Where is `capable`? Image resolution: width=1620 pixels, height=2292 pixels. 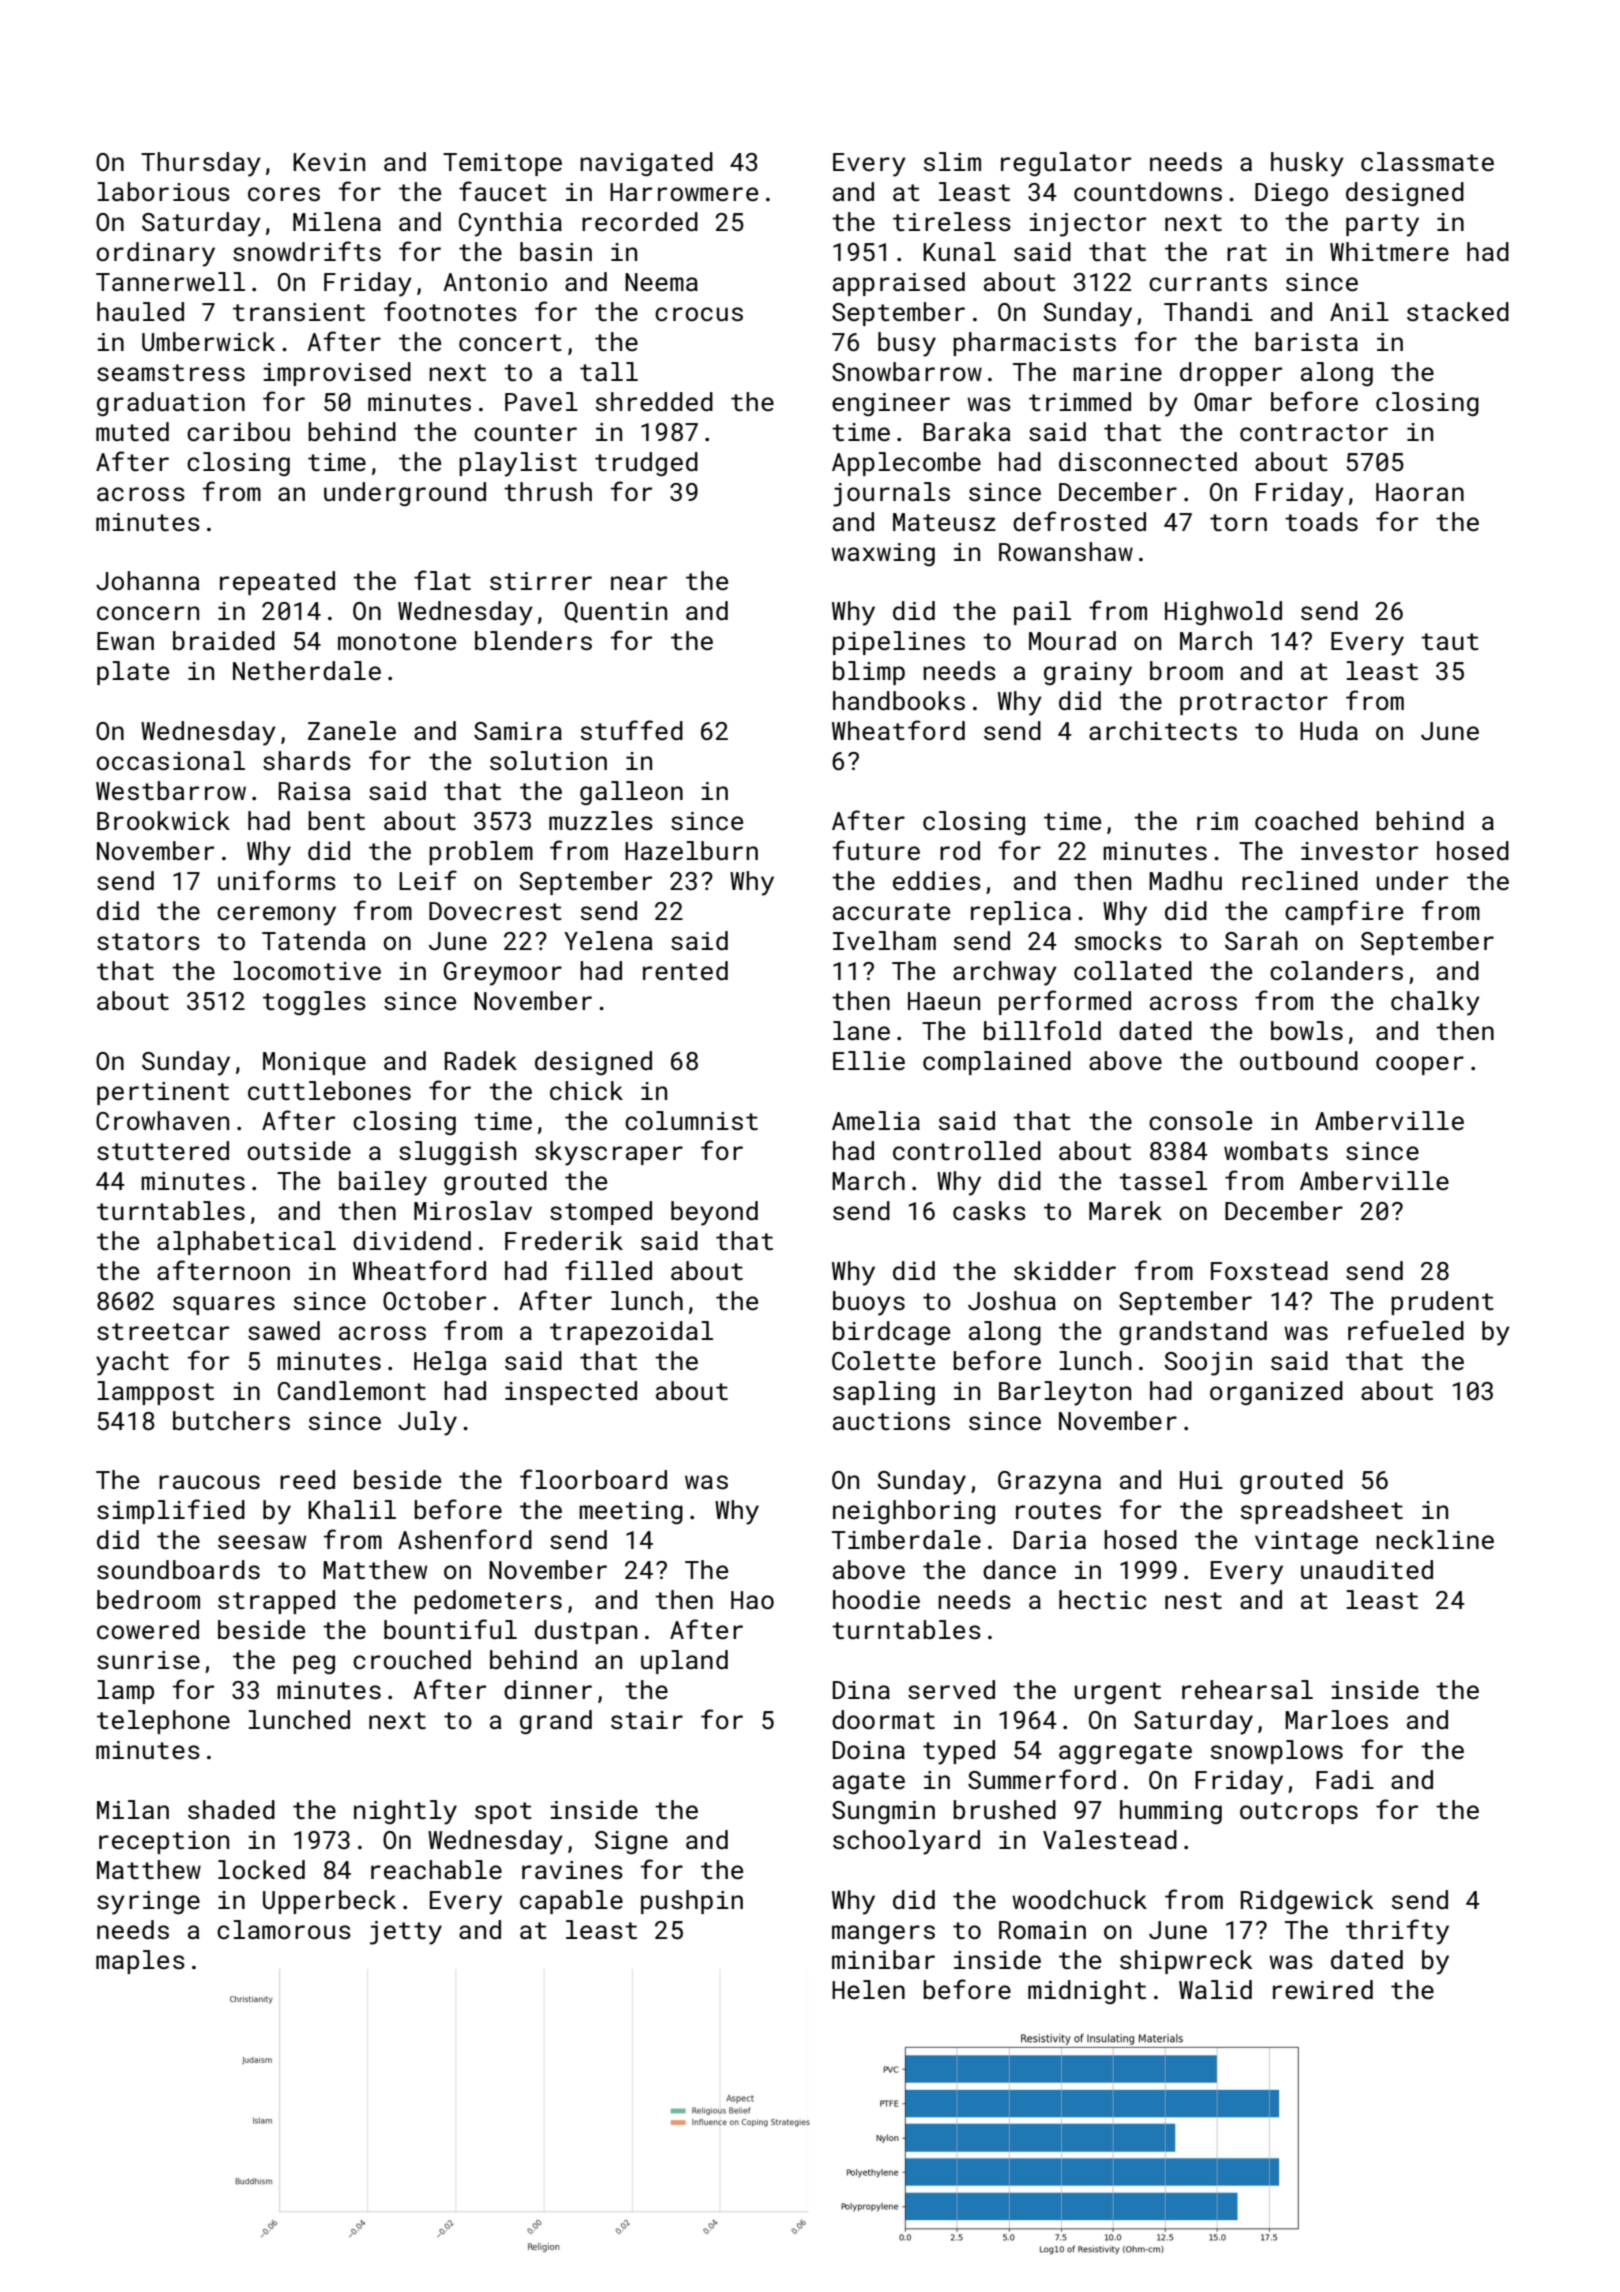
capable is located at coordinates (571, 1902).
